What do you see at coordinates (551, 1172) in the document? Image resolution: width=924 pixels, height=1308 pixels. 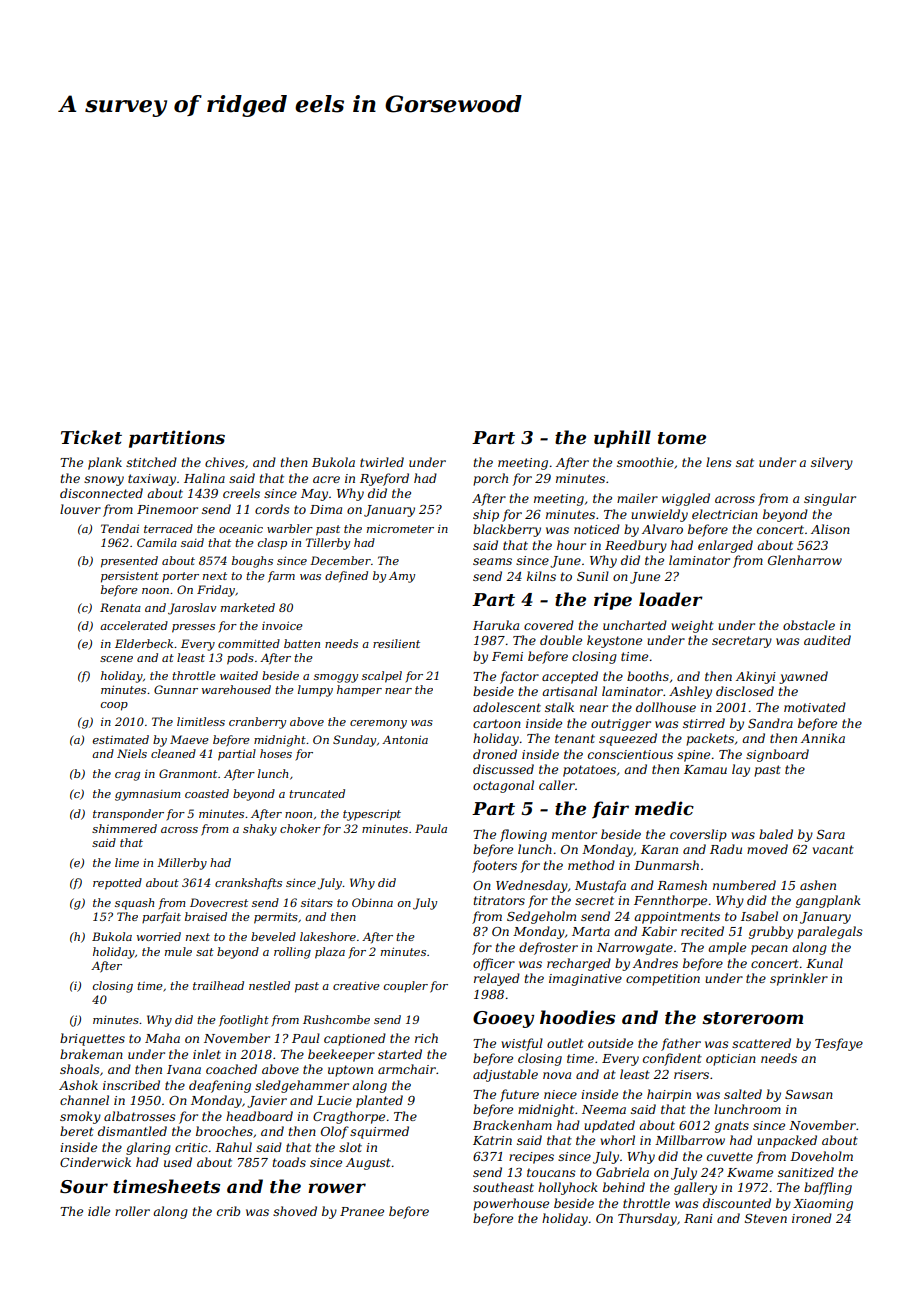 I see `toucans` at bounding box center [551, 1172].
